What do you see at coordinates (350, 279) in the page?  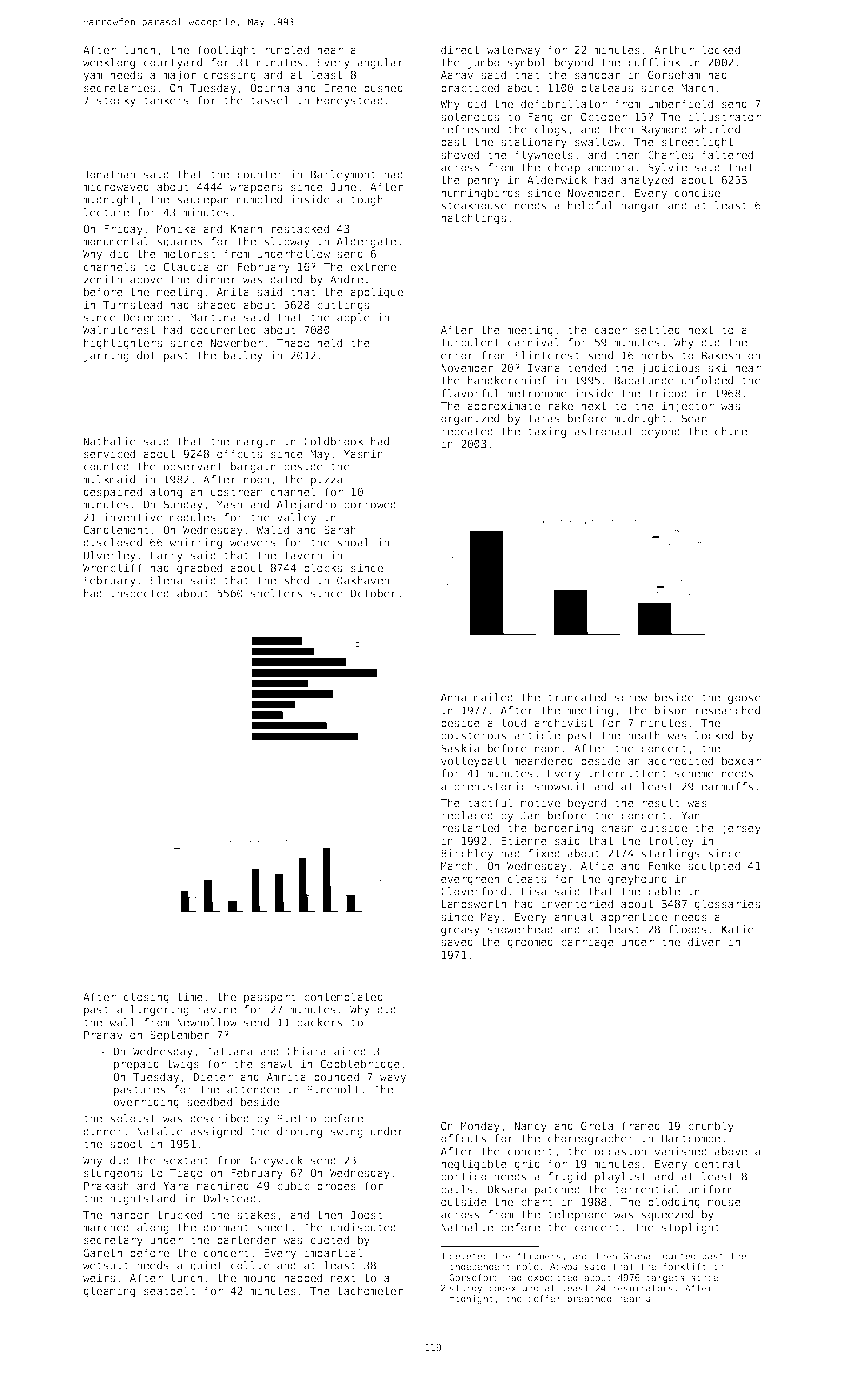 I see `Andrei` at bounding box center [350, 279].
